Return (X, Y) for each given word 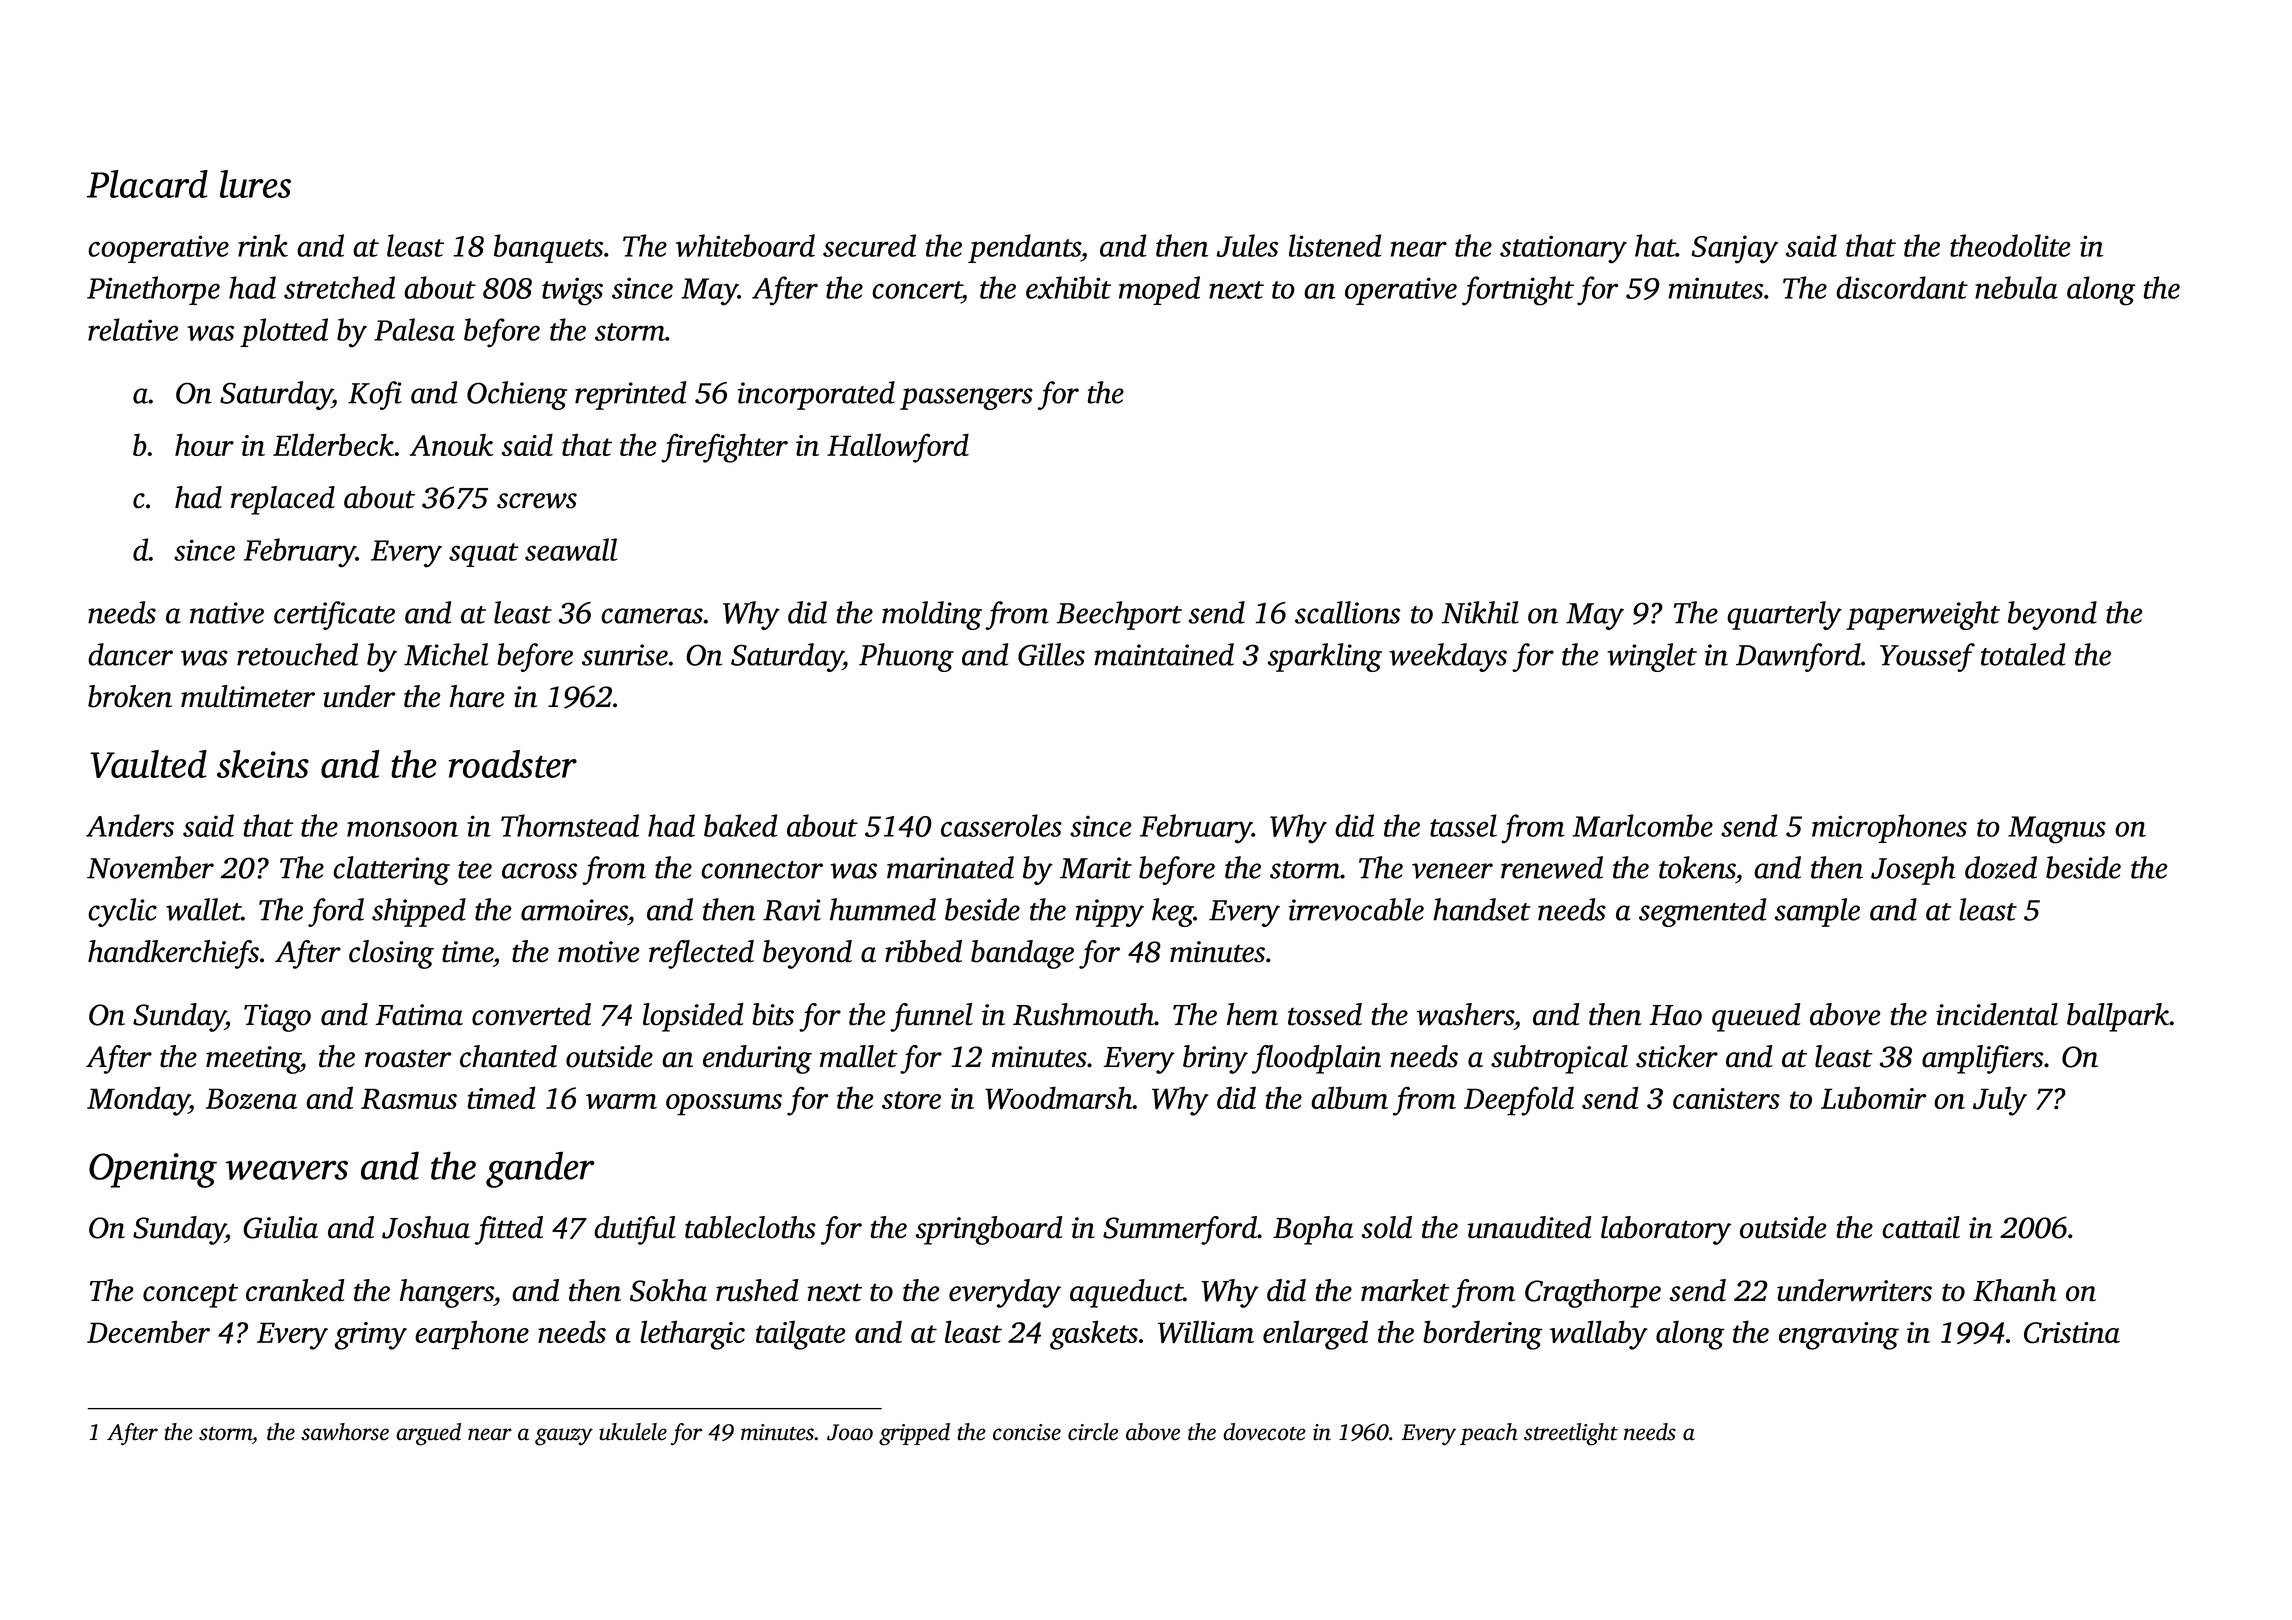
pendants (1024, 248)
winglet (1652, 657)
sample (1817, 912)
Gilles (1051, 654)
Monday (138, 1101)
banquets (548, 248)
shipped (419, 912)
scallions (1347, 612)
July (2000, 1101)
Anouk (451, 444)
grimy (370, 1336)
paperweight (1923, 615)
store (911, 1100)
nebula (2016, 287)
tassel (1463, 825)
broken (130, 696)
